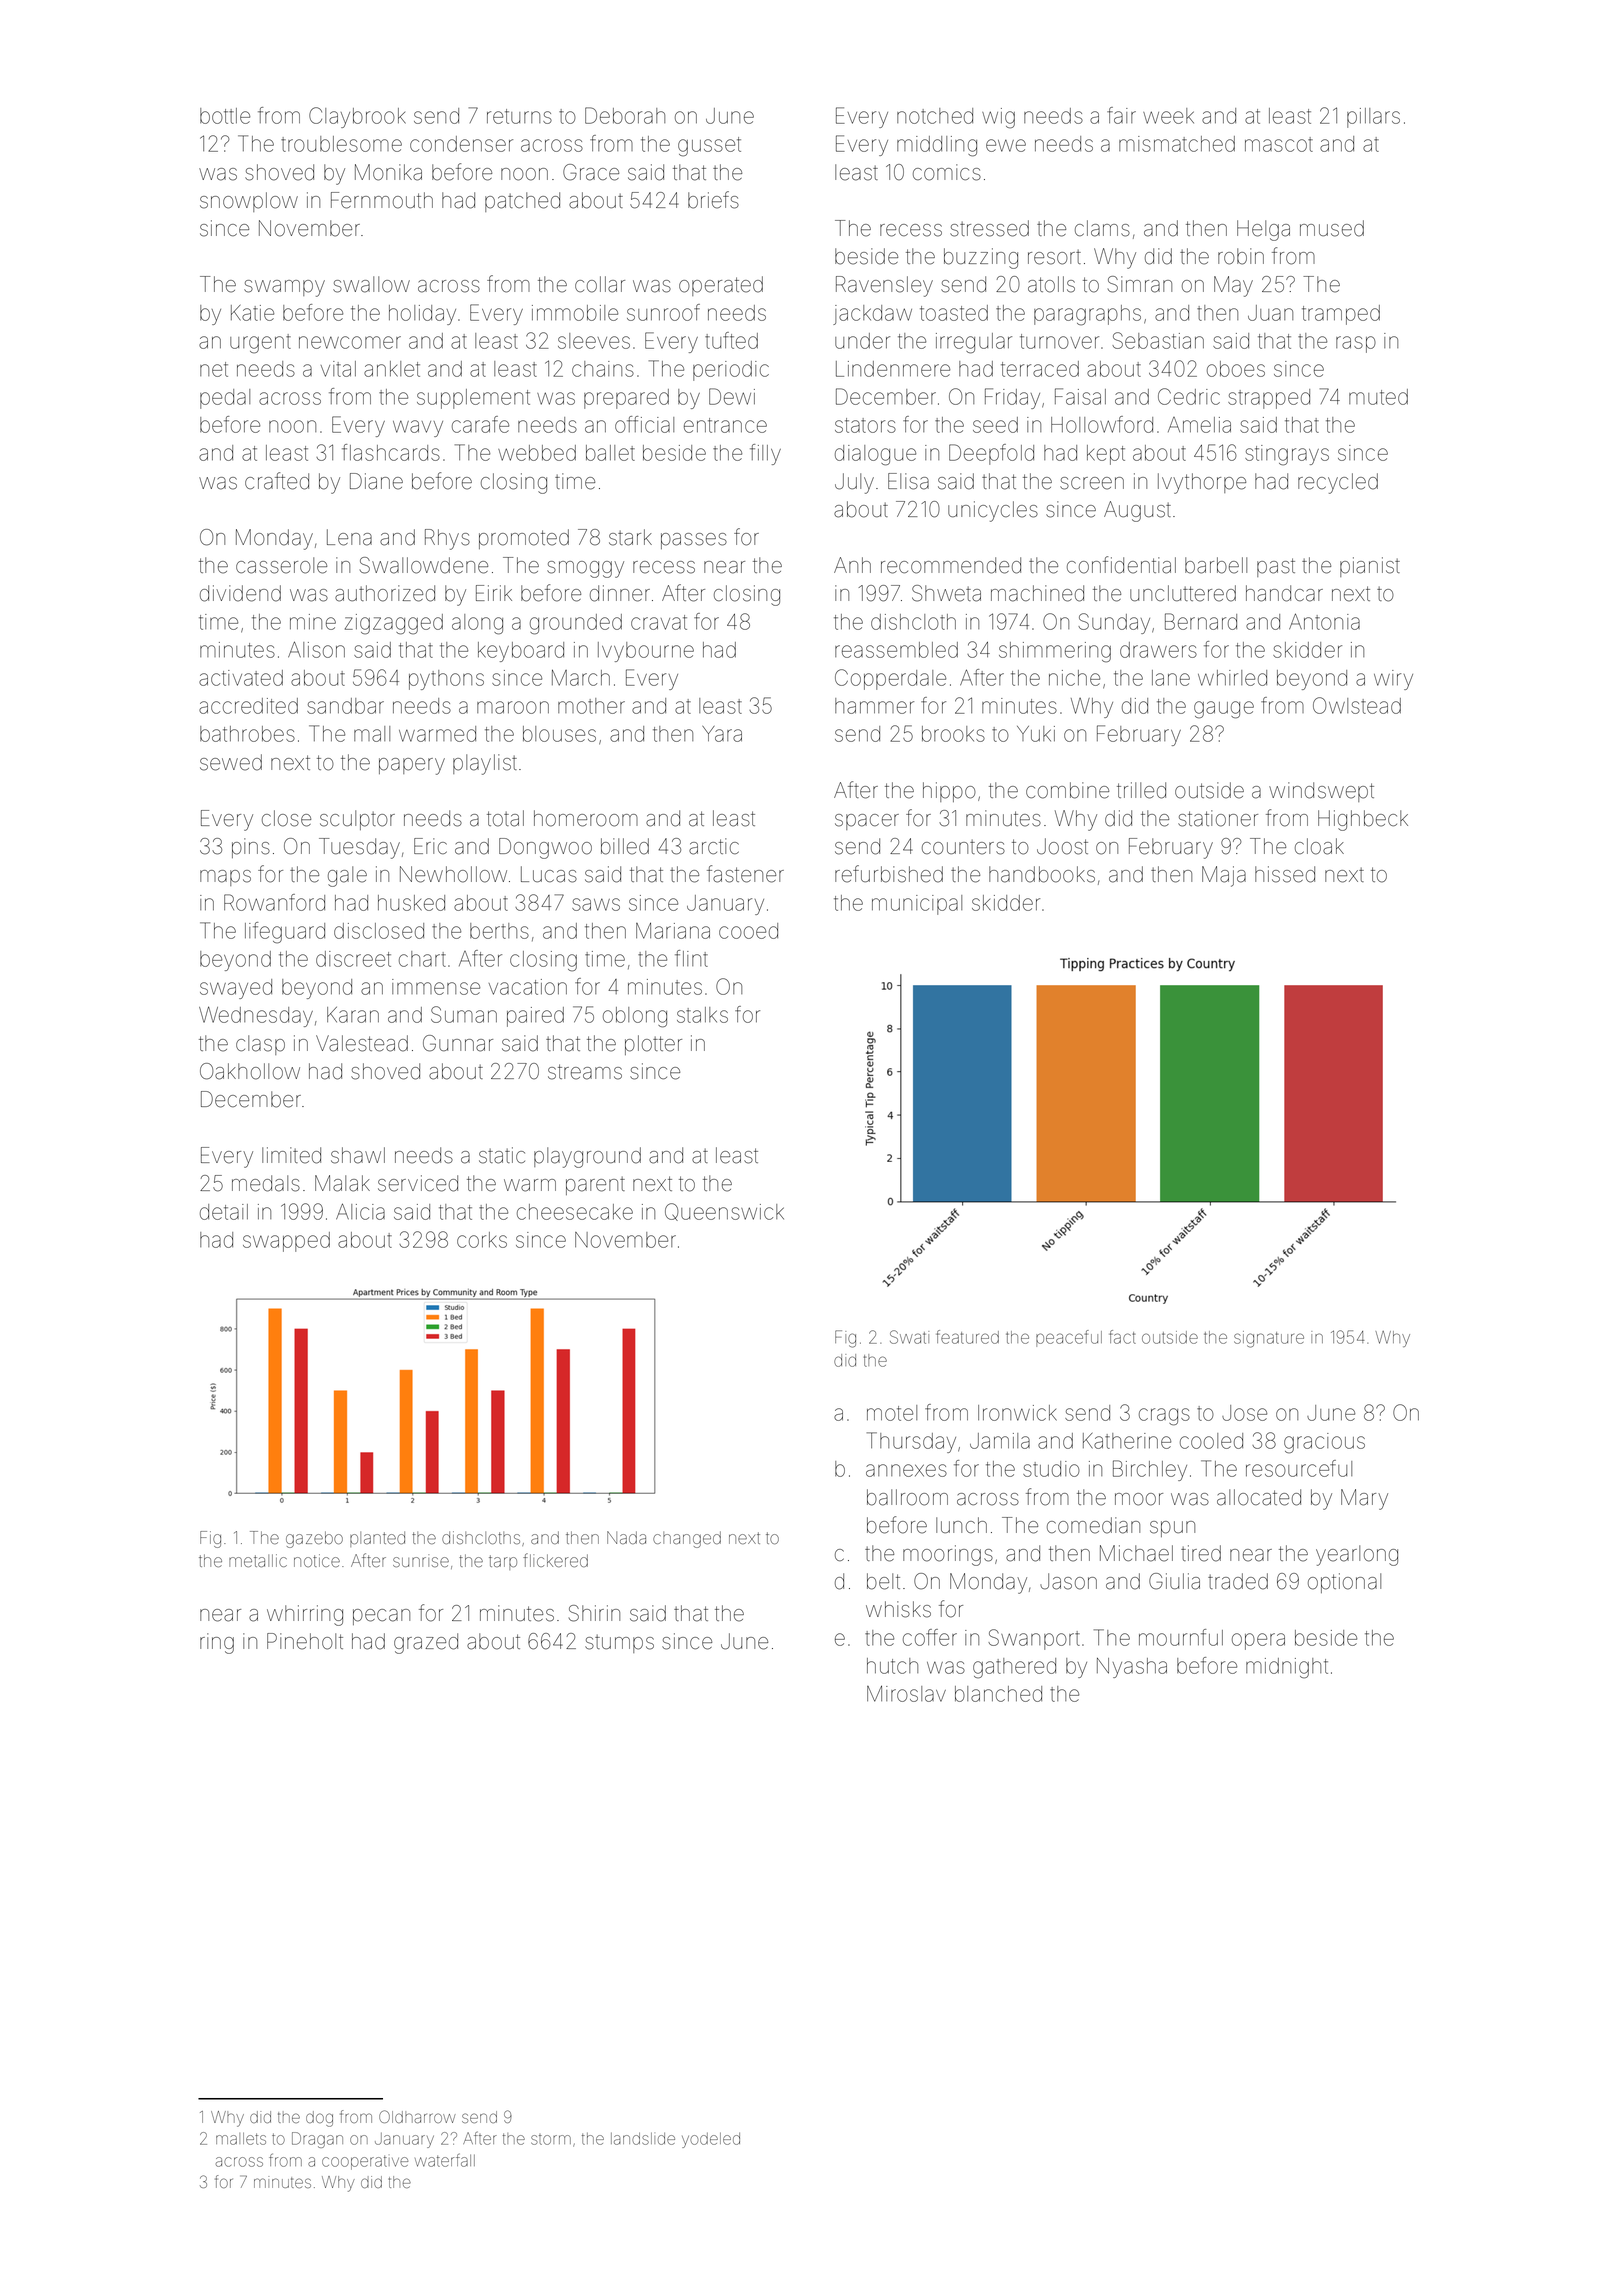  I want to click on vital, so click(338, 369).
